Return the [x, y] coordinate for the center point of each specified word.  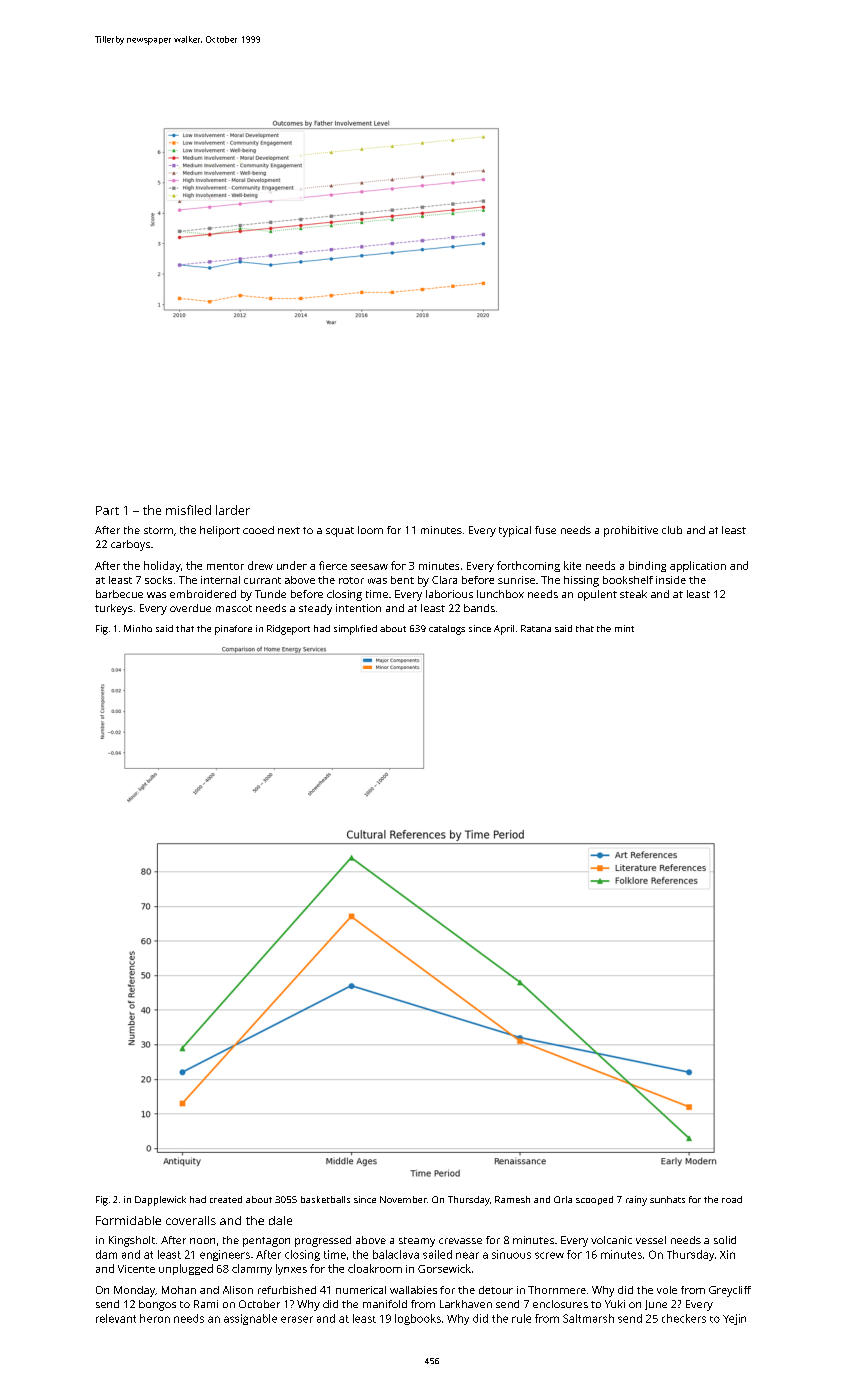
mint [624, 628]
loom [370, 530]
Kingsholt [132, 1241]
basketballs [325, 1199]
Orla [563, 1199]
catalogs [447, 630]
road [732, 1199]
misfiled [188, 510]
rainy [636, 1201]
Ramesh [512, 1199]
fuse [545, 530]
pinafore [233, 630]
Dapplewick [160, 1201]
